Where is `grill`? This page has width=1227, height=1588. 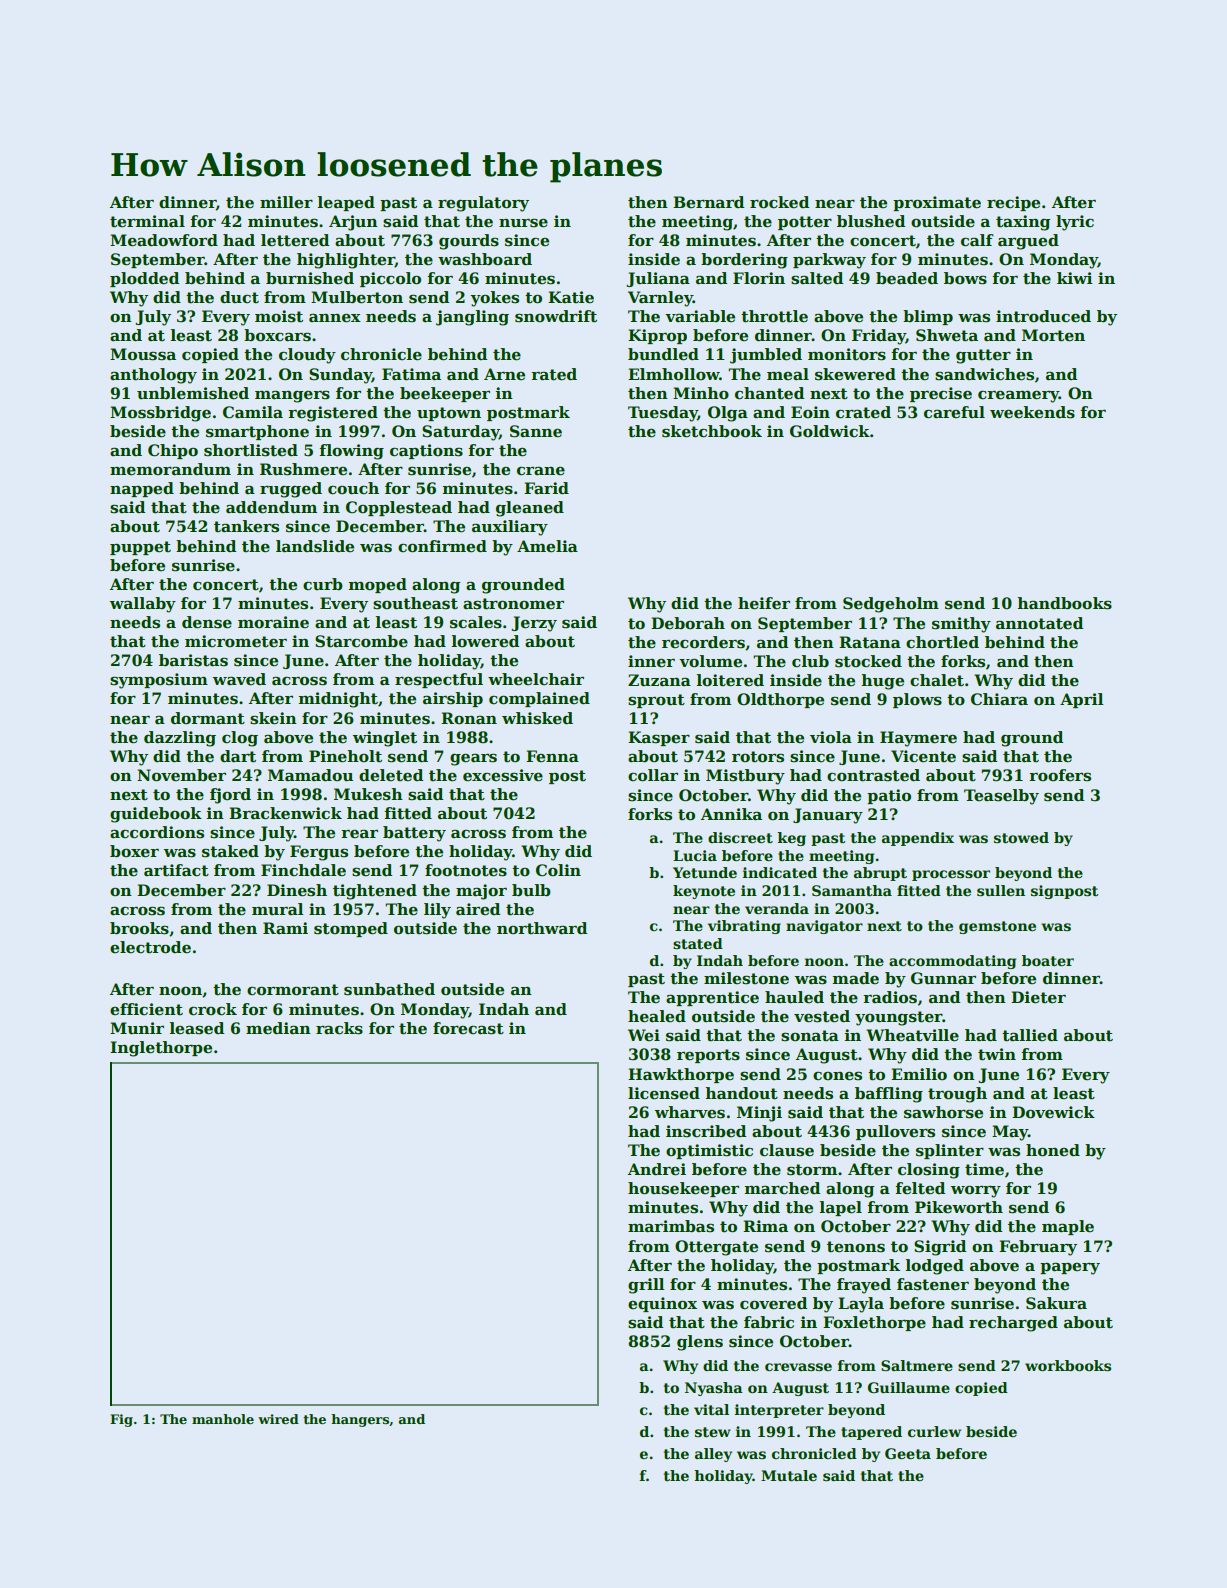
grill is located at coordinates (646, 1286).
